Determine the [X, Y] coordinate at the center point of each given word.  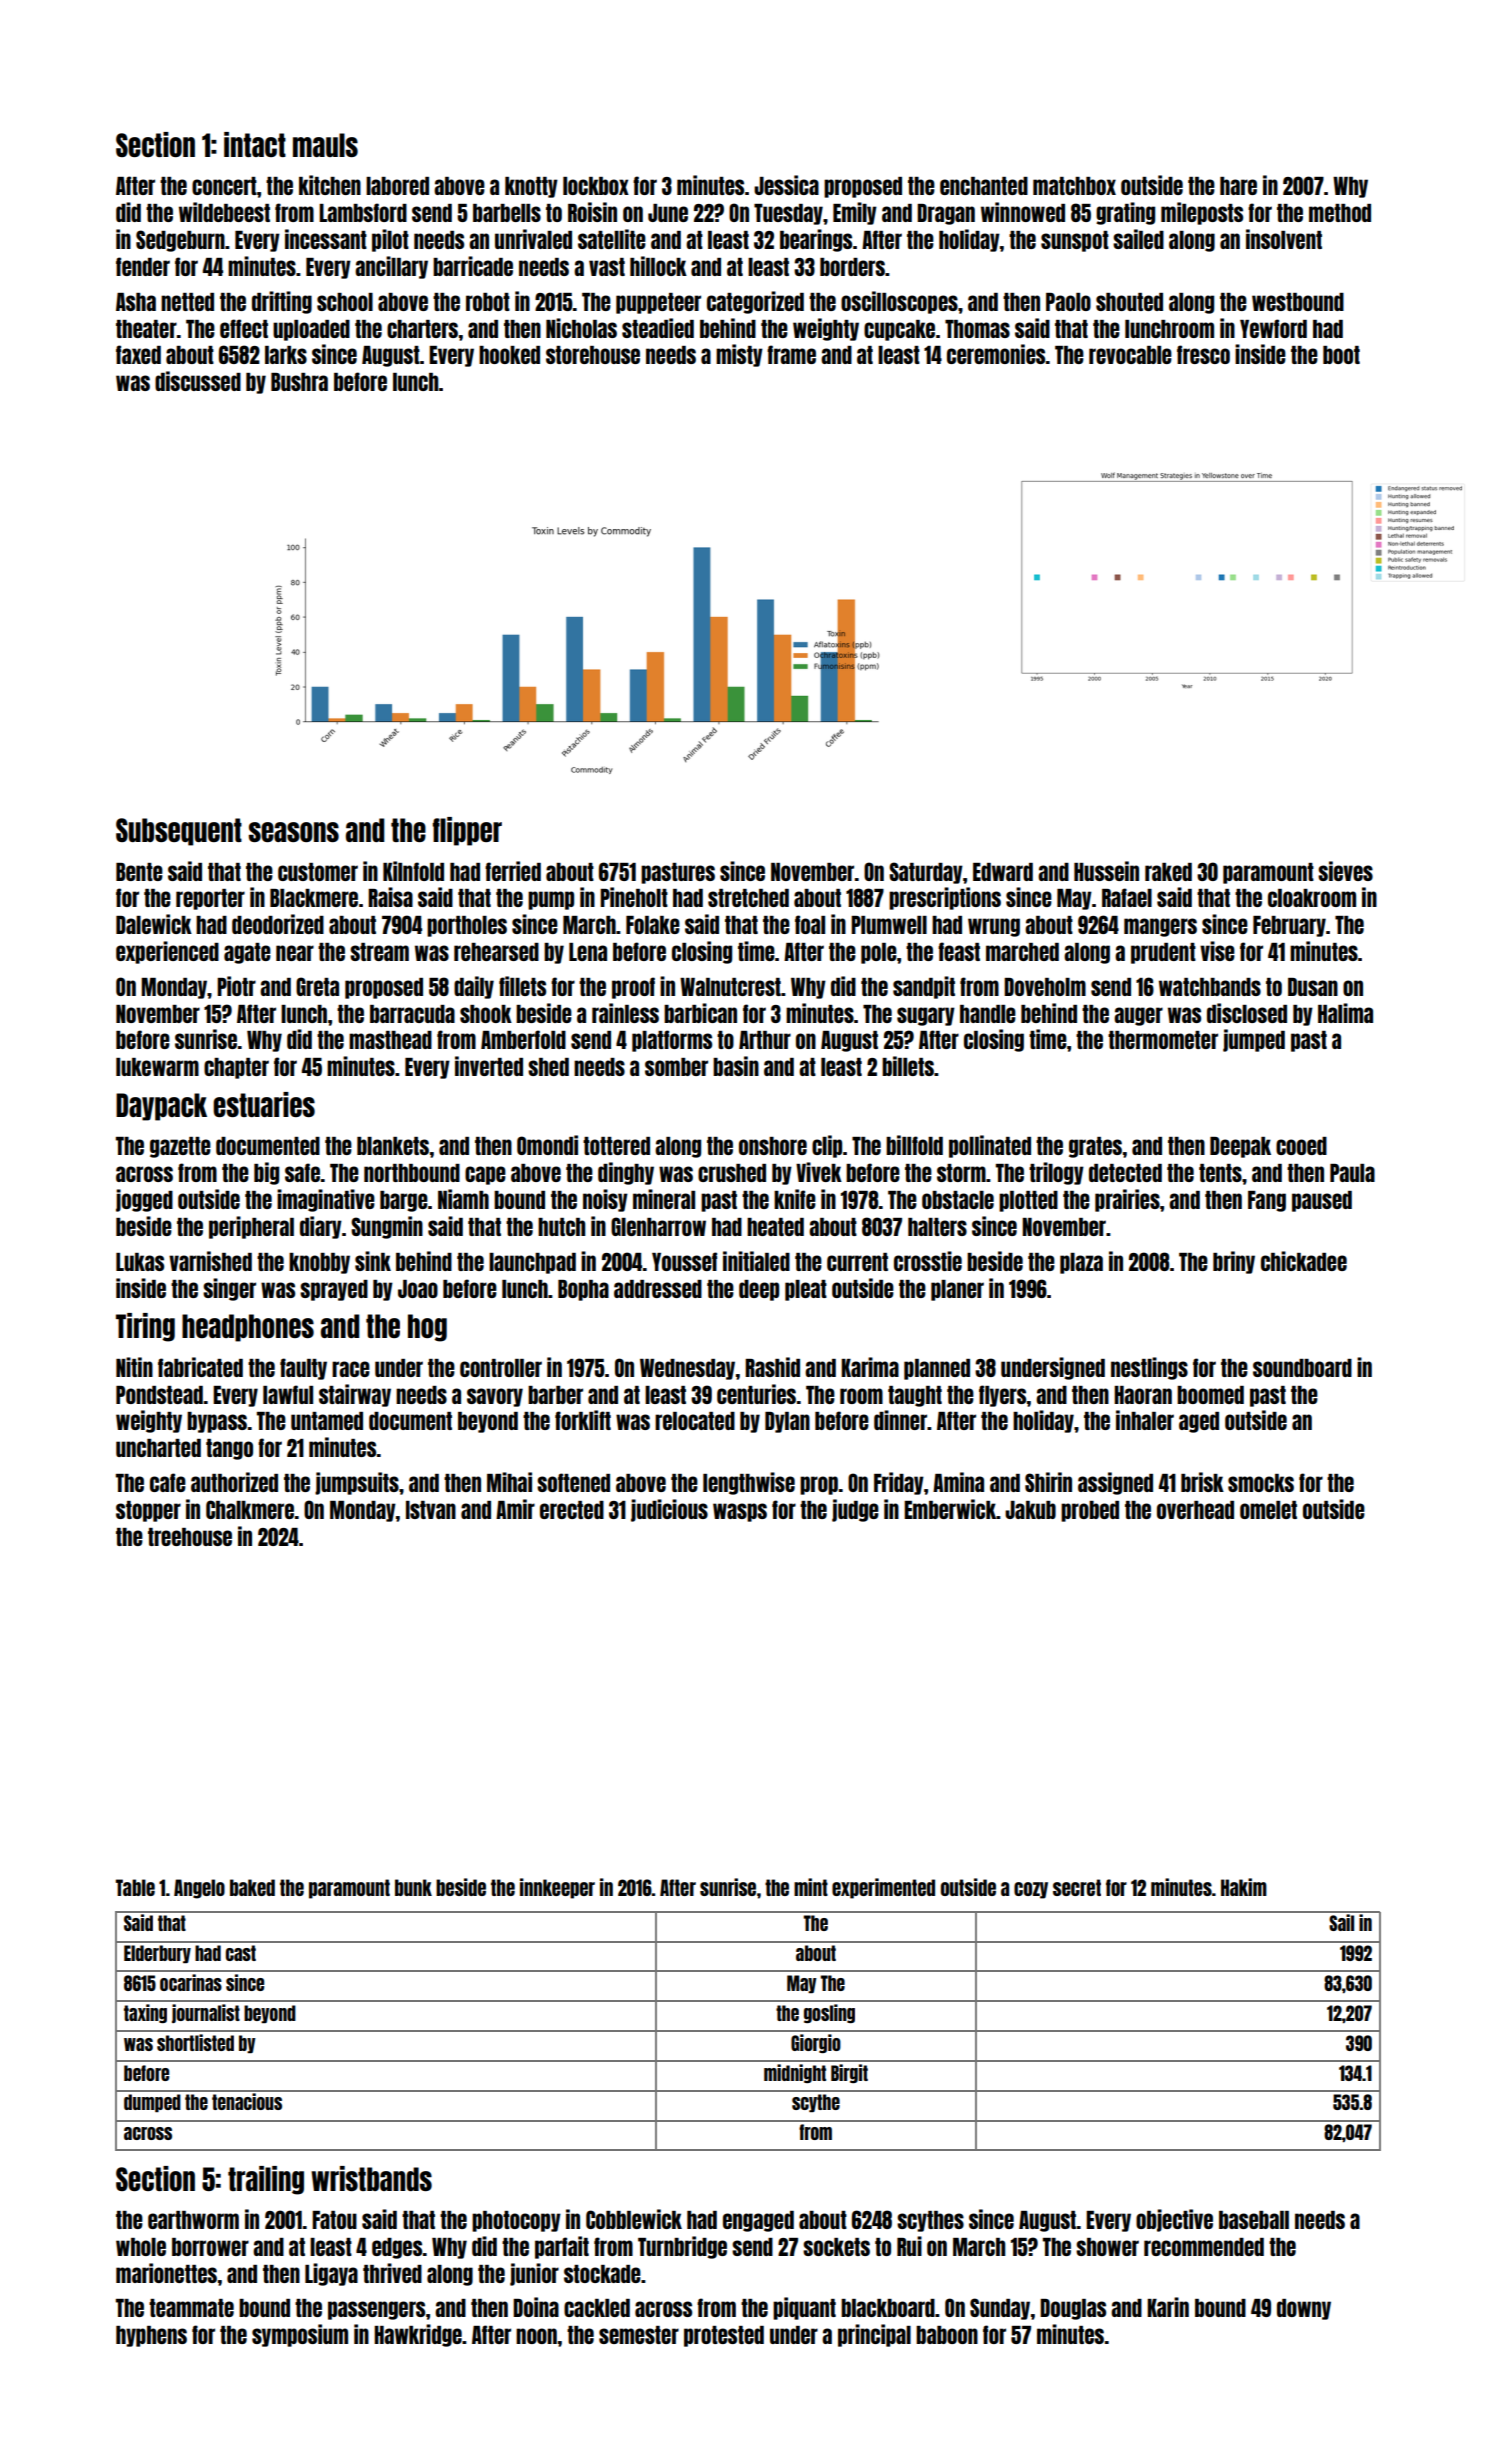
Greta [317, 986]
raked [1168, 872]
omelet [1268, 1510]
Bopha [583, 1290]
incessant [326, 239]
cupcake [899, 330]
